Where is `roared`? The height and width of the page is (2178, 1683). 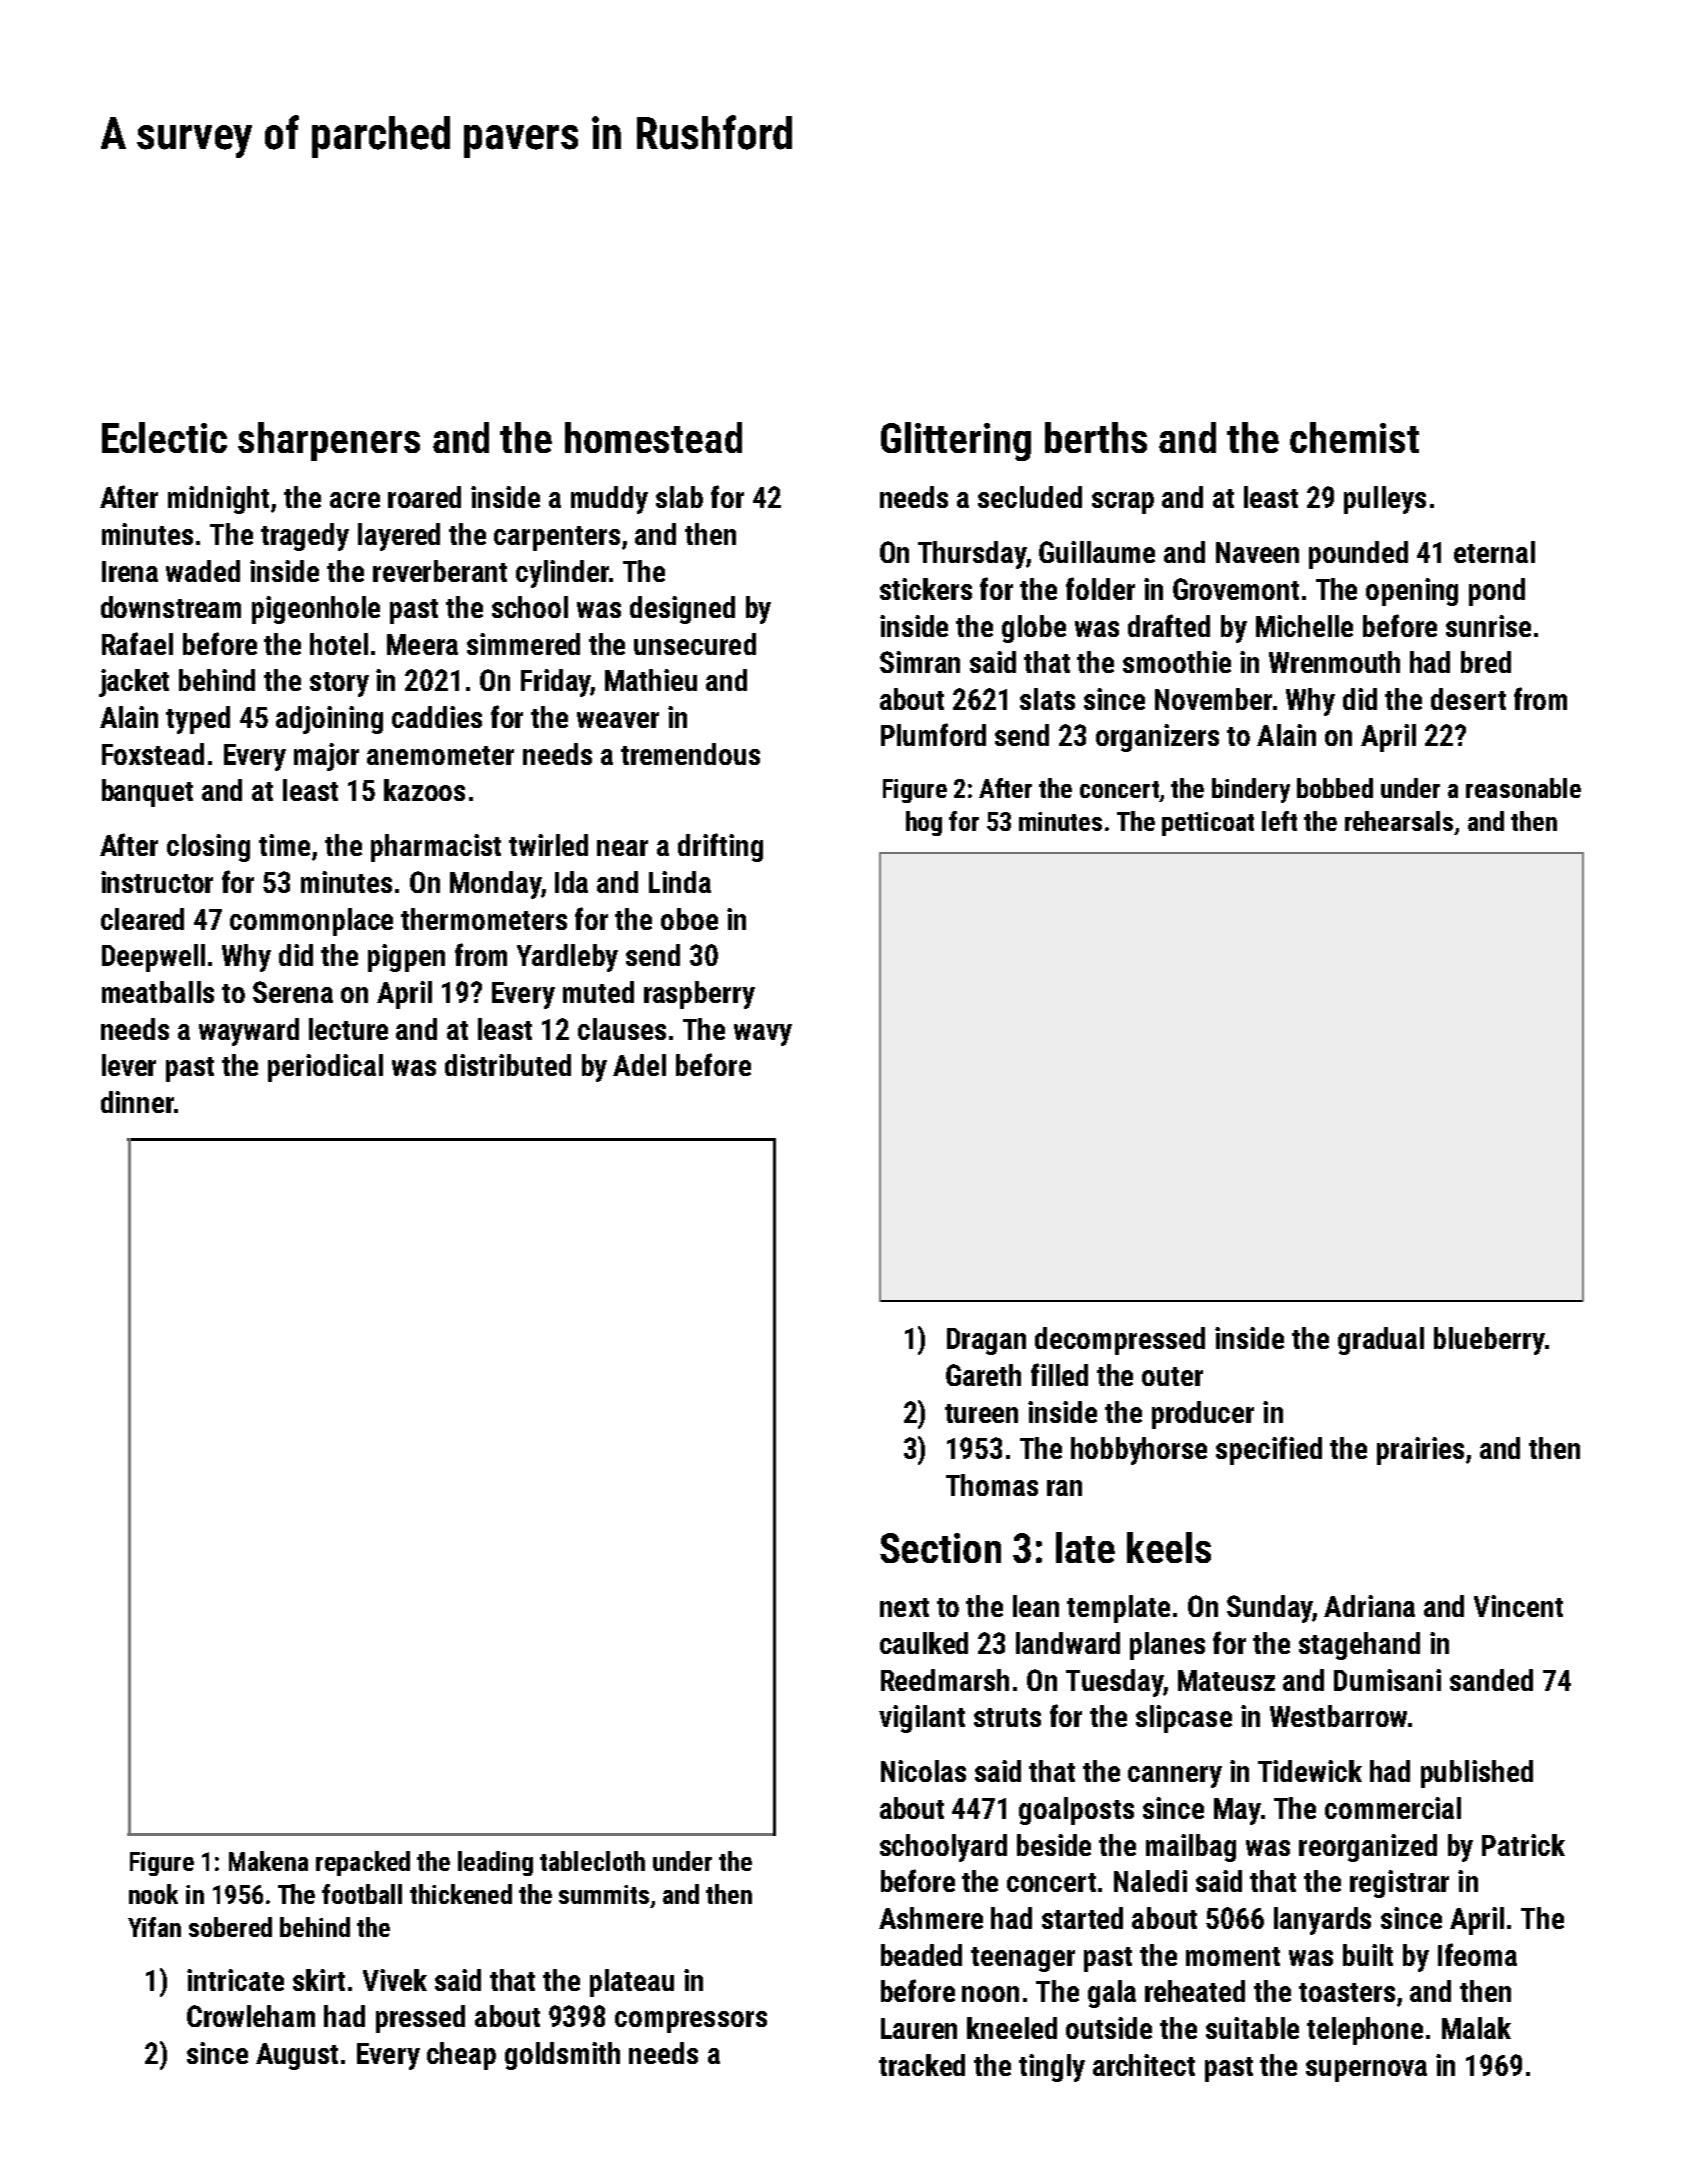
roared is located at coordinates (424, 497).
